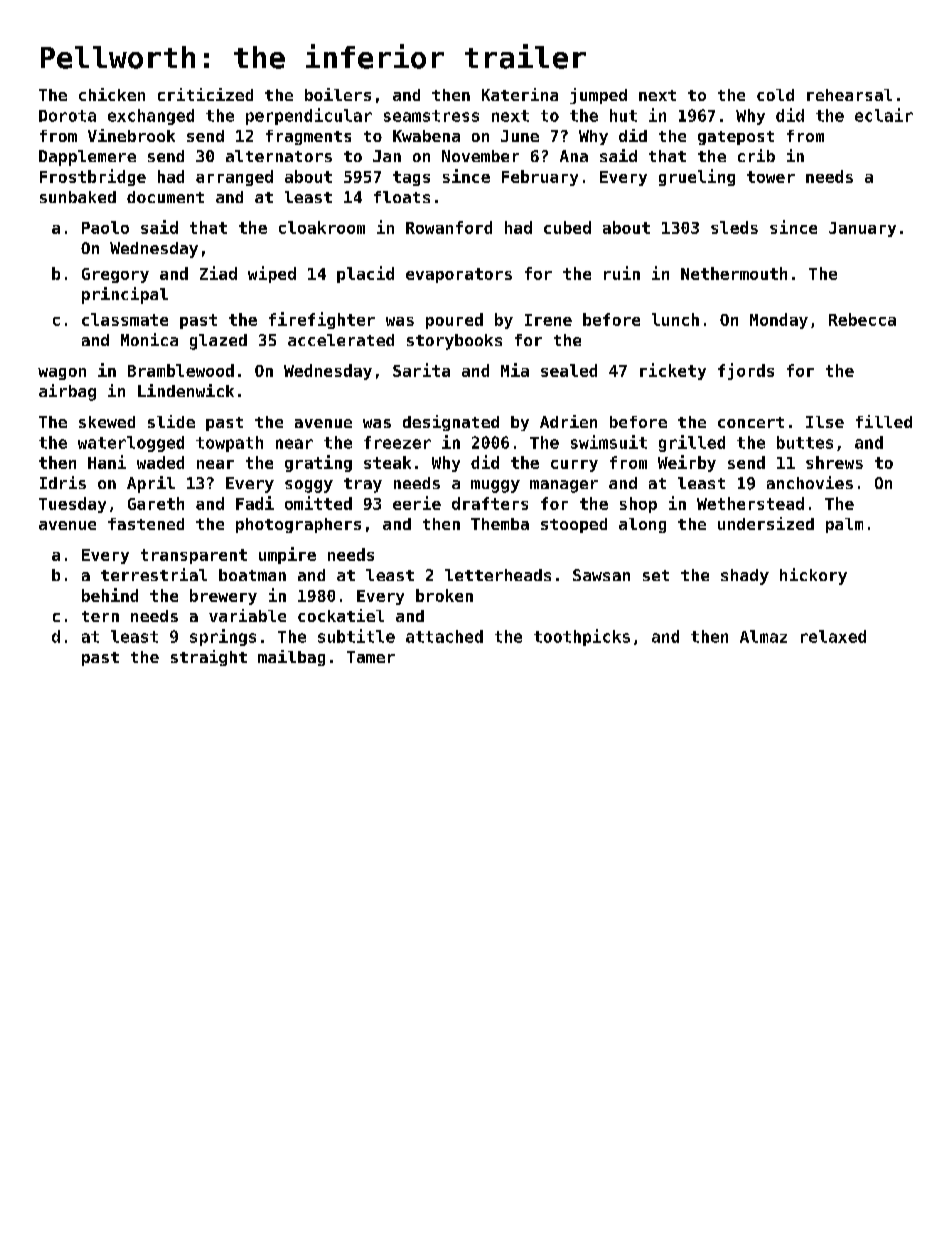 The height and width of the page is (1233, 952). I want to click on Katerina, so click(520, 94).
